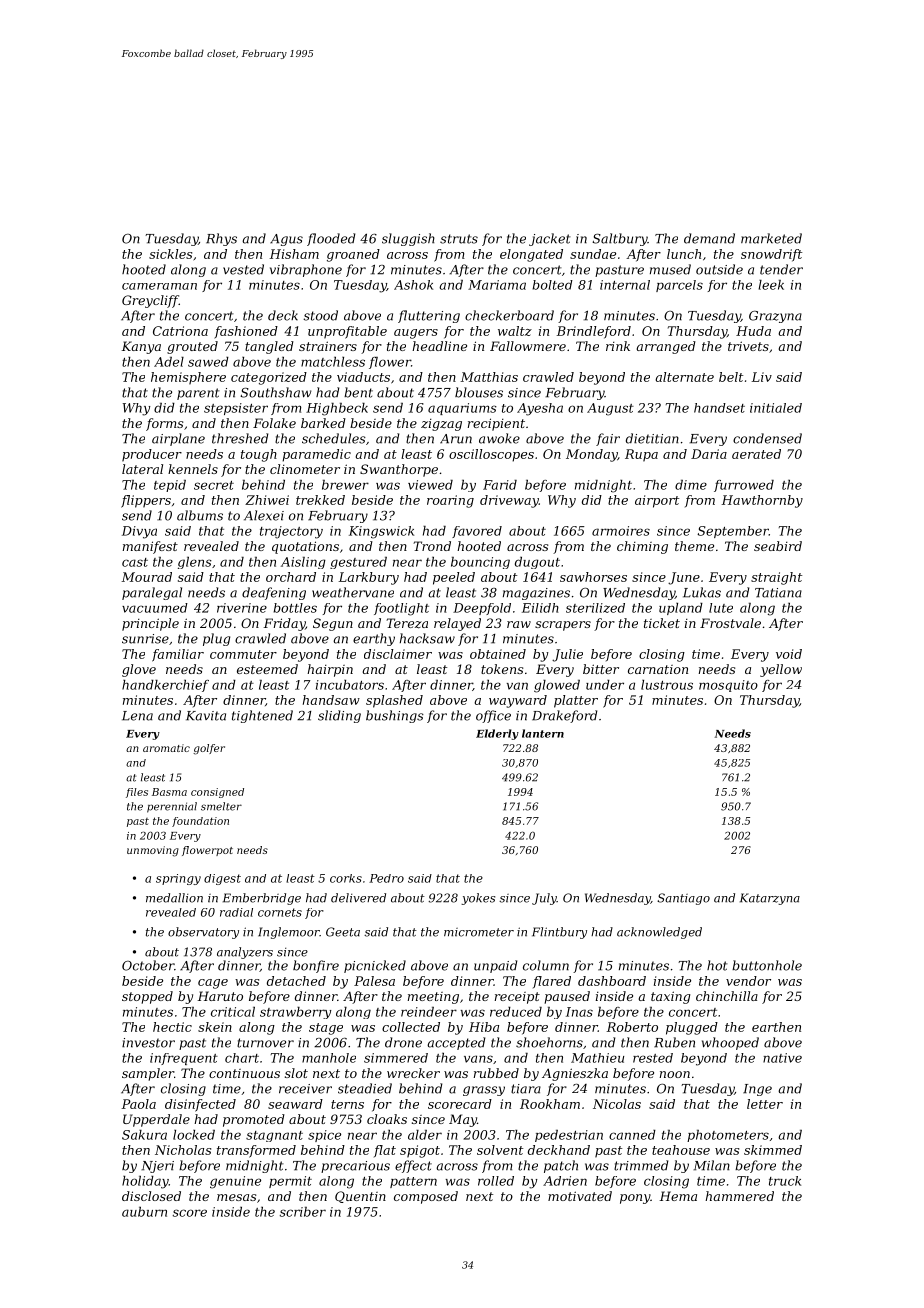  Describe the element at coordinates (517, 998) in the page. I see `receipt` at that location.
